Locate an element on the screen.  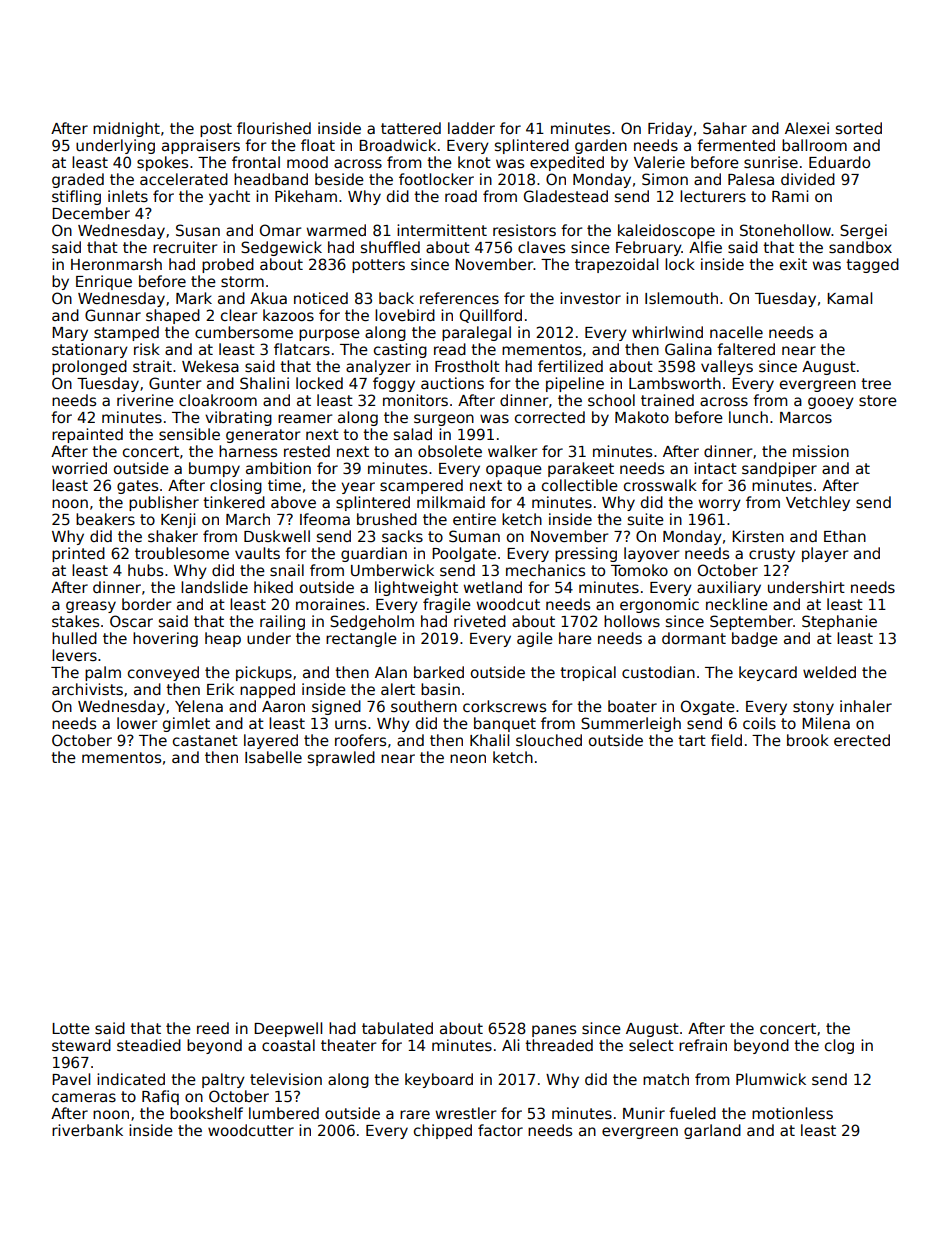
yacht is located at coordinates (229, 197).
